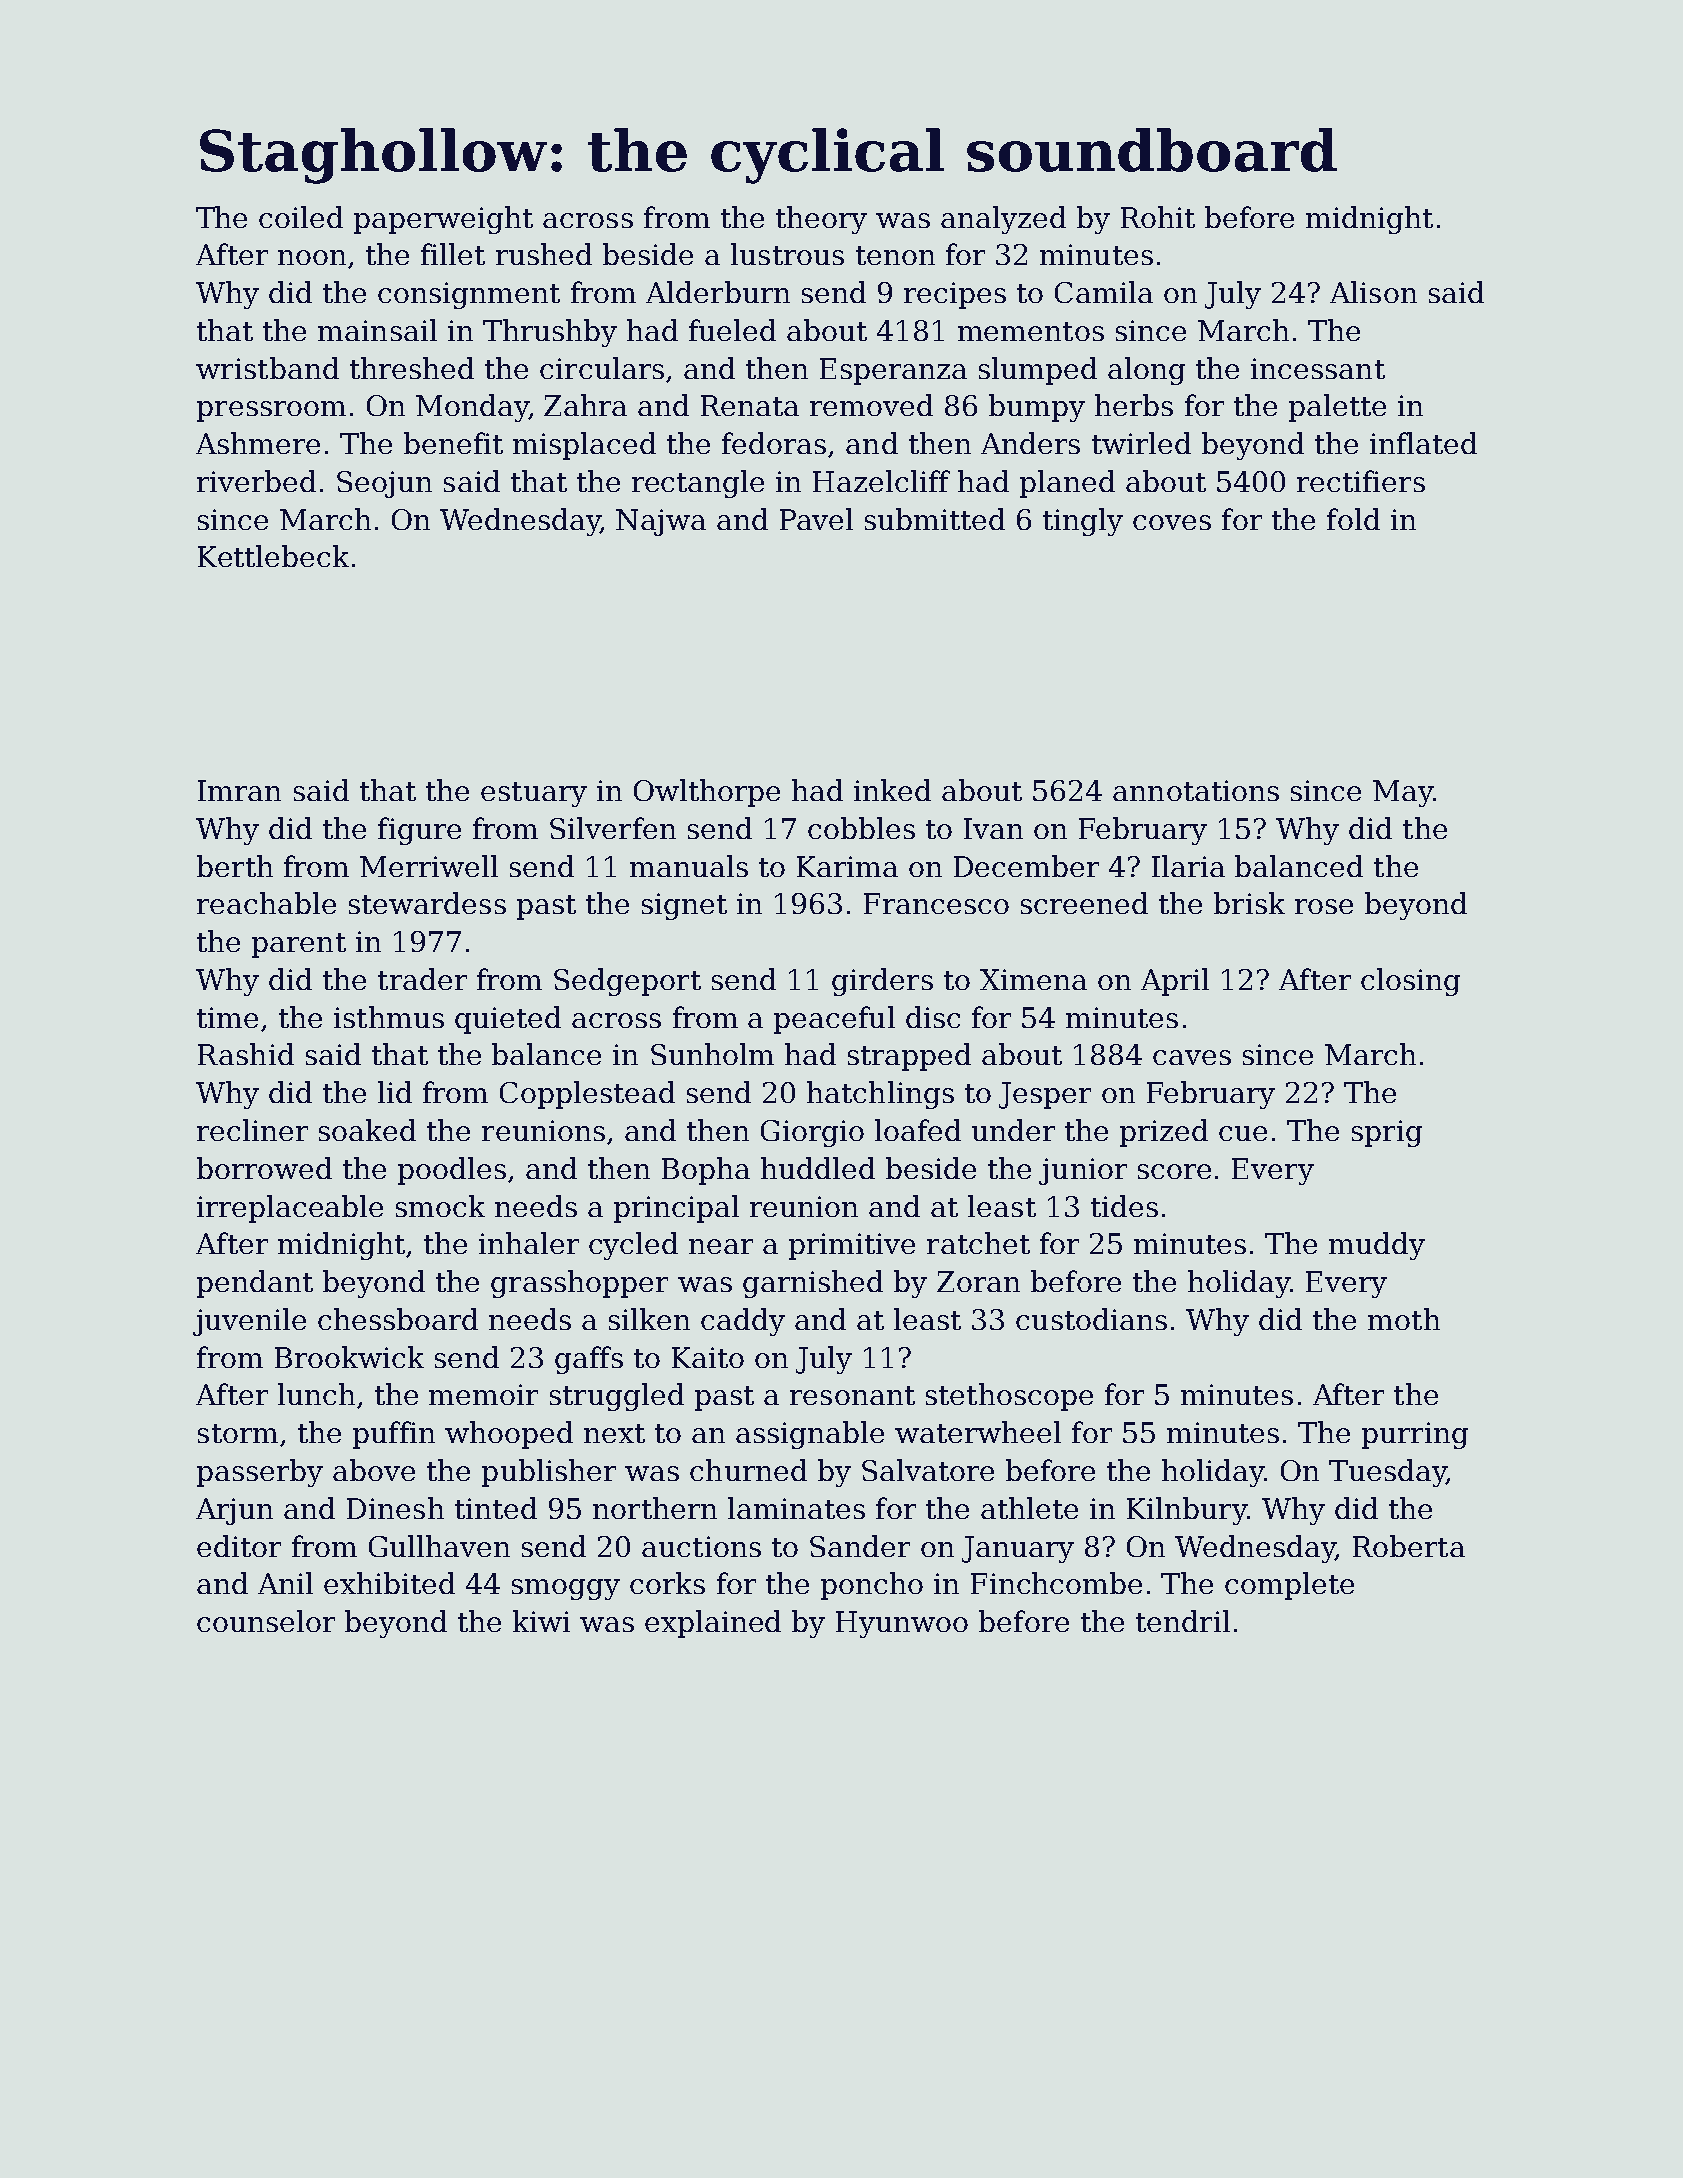 The image size is (1683, 2178). Describe the element at coordinates (1373, 292) in the document. I see `Alison` at that location.
